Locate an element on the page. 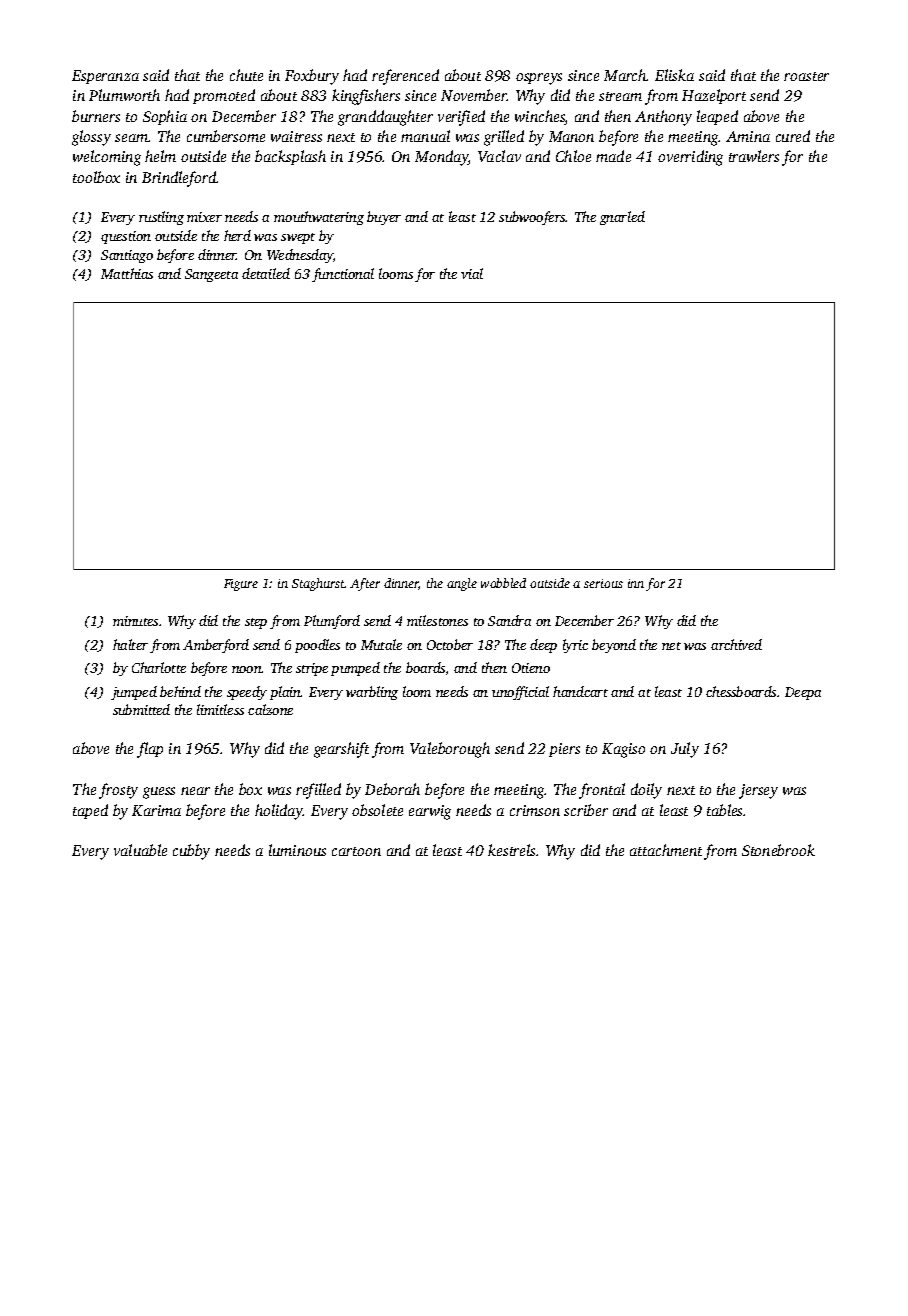  submitted is located at coordinates (141, 709).
